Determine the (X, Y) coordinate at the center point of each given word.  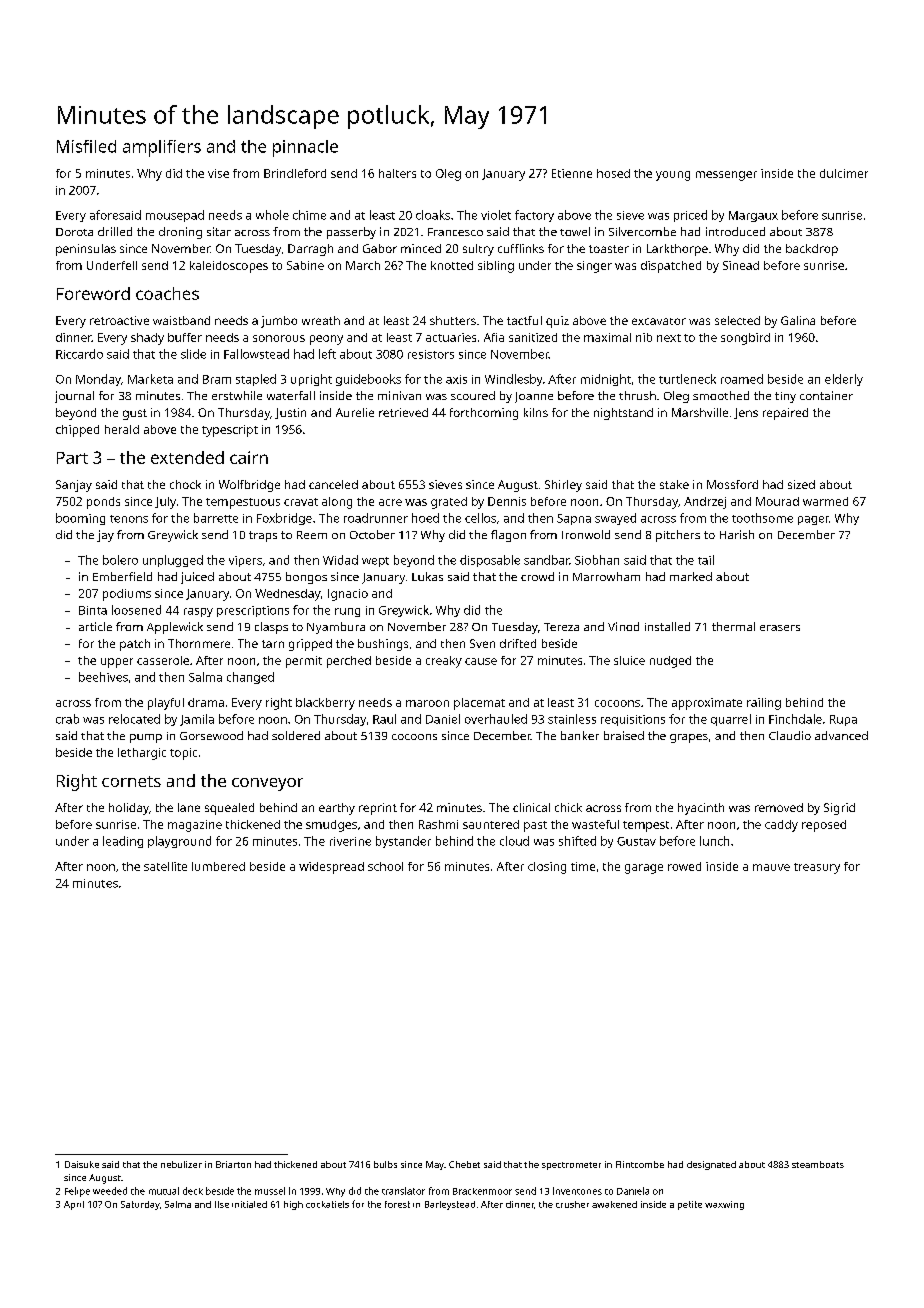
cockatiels (327, 1204)
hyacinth (701, 809)
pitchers (678, 536)
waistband (181, 320)
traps (263, 536)
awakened (614, 1204)
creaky (444, 662)
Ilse (222, 1204)
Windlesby (513, 380)
